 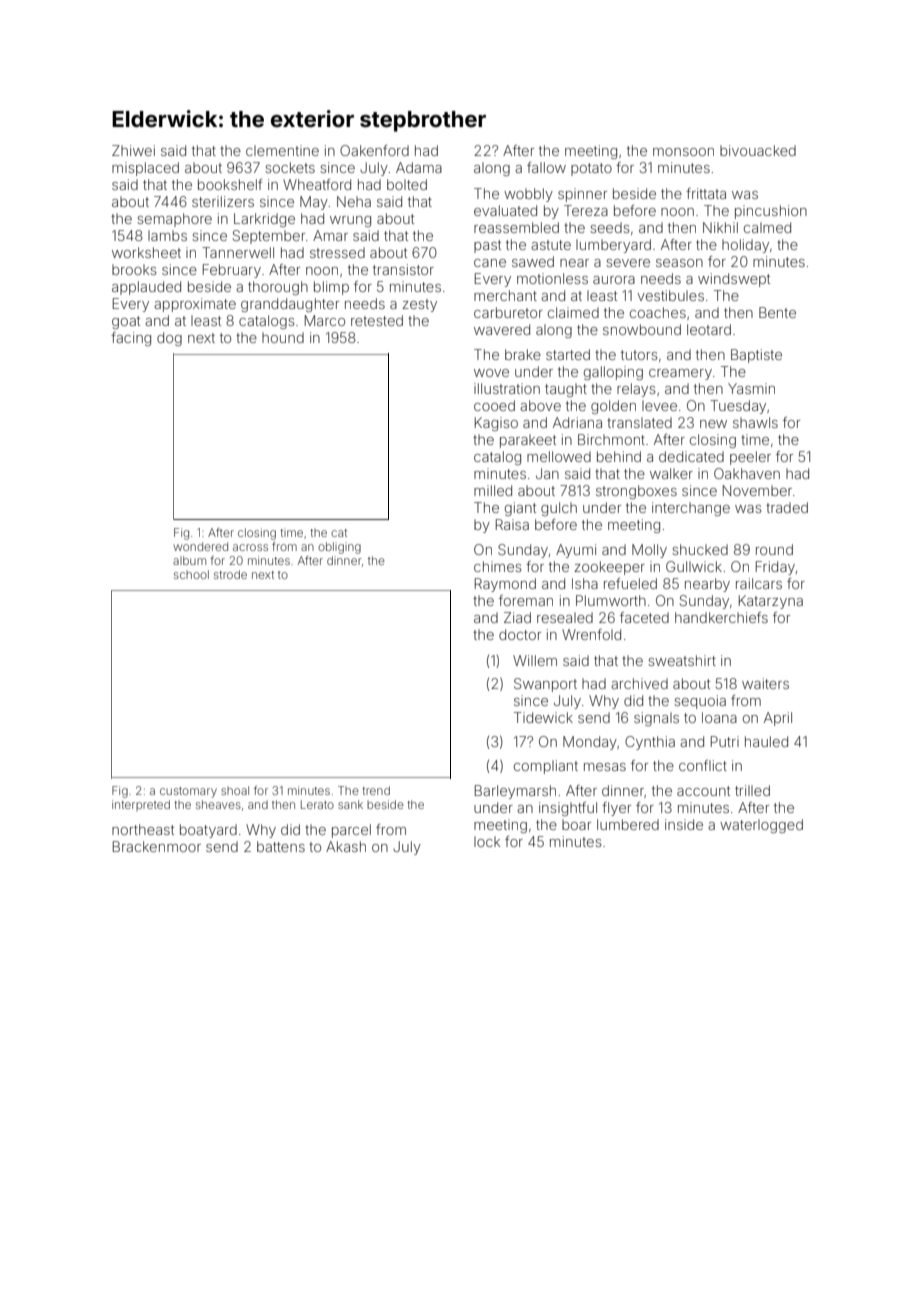 I want to click on fallow, so click(x=546, y=167).
